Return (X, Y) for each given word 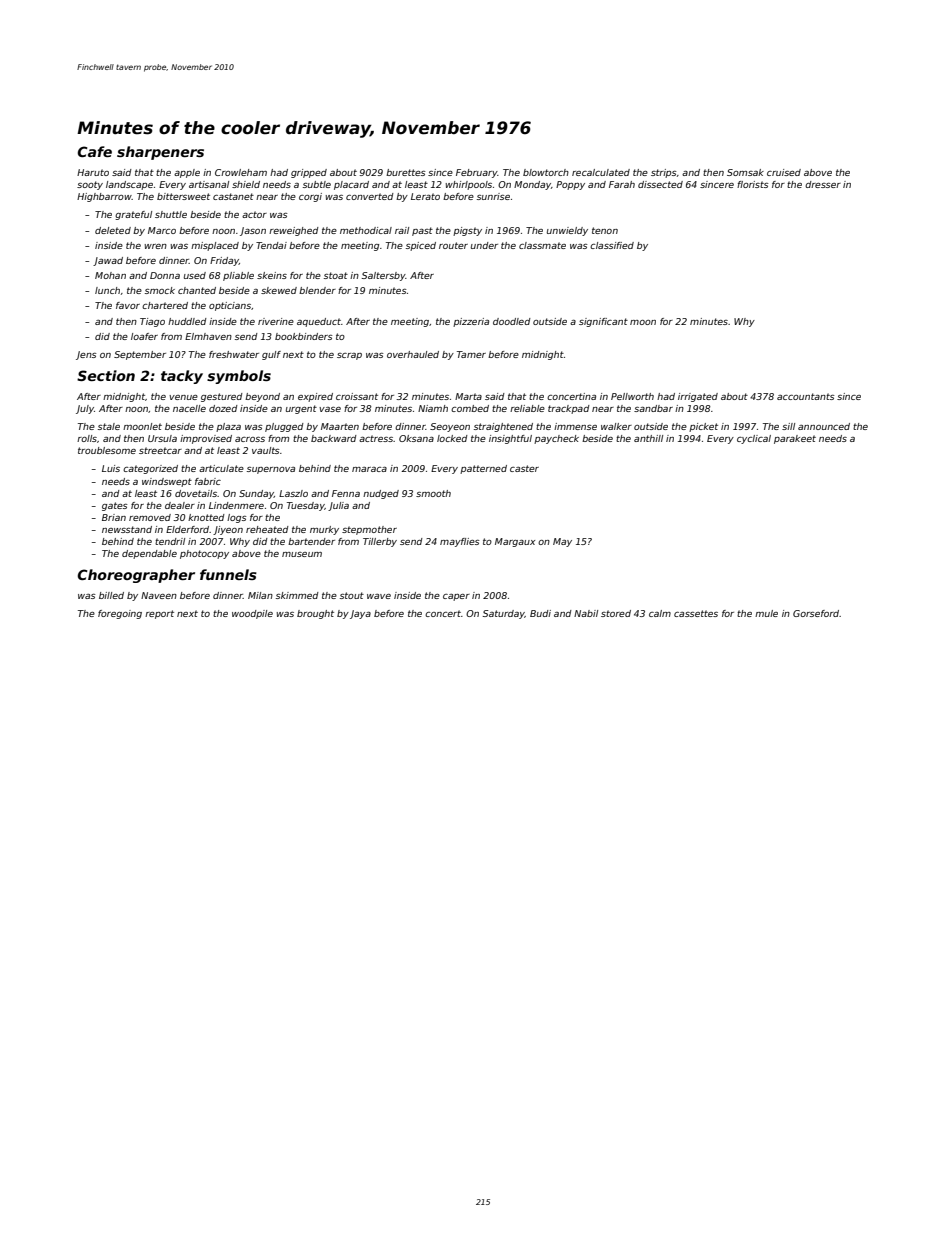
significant (603, 322)
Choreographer (136, 576)
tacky (182, 377)
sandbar (653, 408)
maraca (369, 469)
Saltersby (384, 276)
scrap (349, 356)
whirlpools (468, 185)
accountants (806, 396)
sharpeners (160, 153)
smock (160, 290)
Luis (111, 468)
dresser (823, 184)
